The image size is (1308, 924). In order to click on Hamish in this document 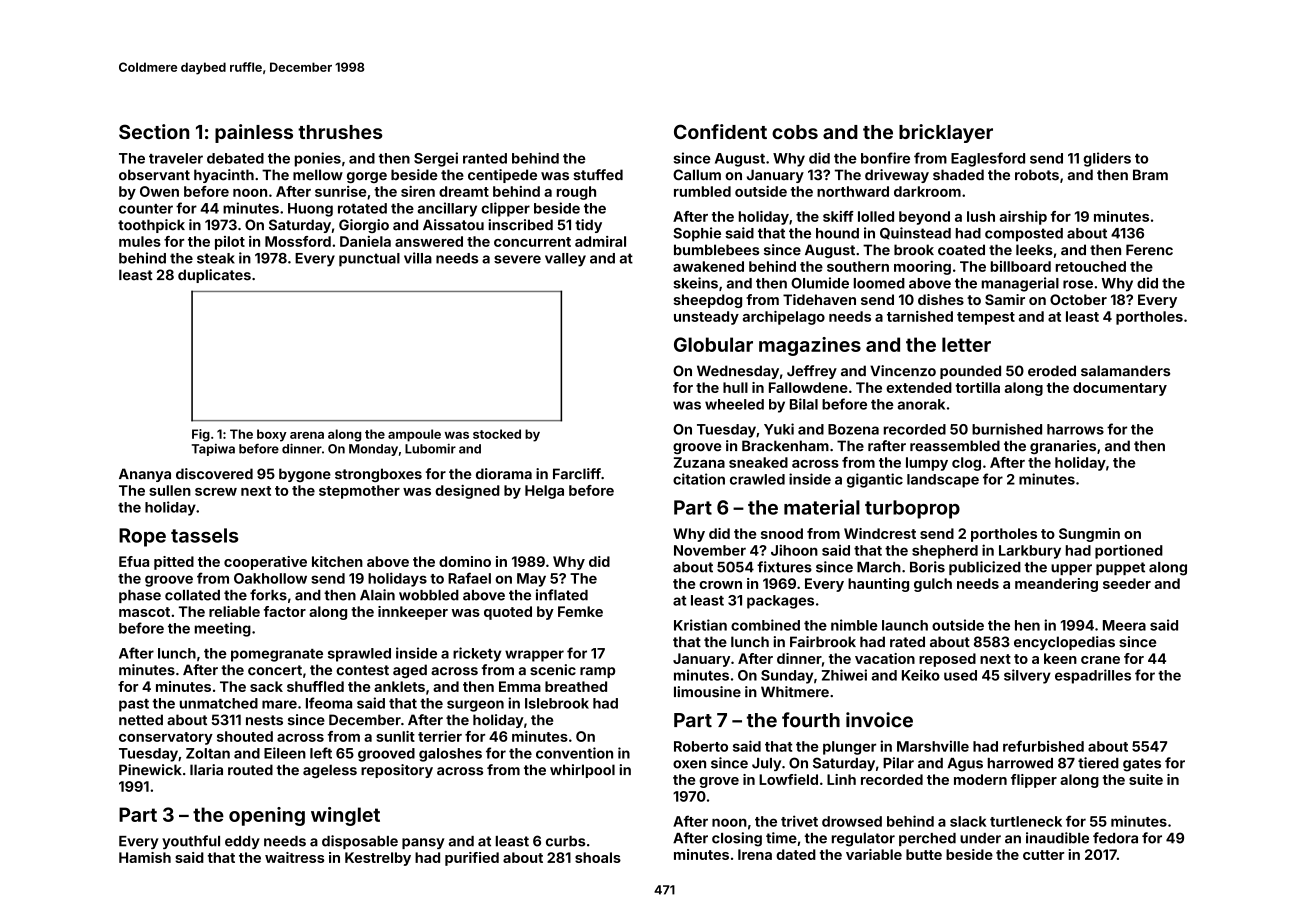, I will do `click(145, 857)`.
